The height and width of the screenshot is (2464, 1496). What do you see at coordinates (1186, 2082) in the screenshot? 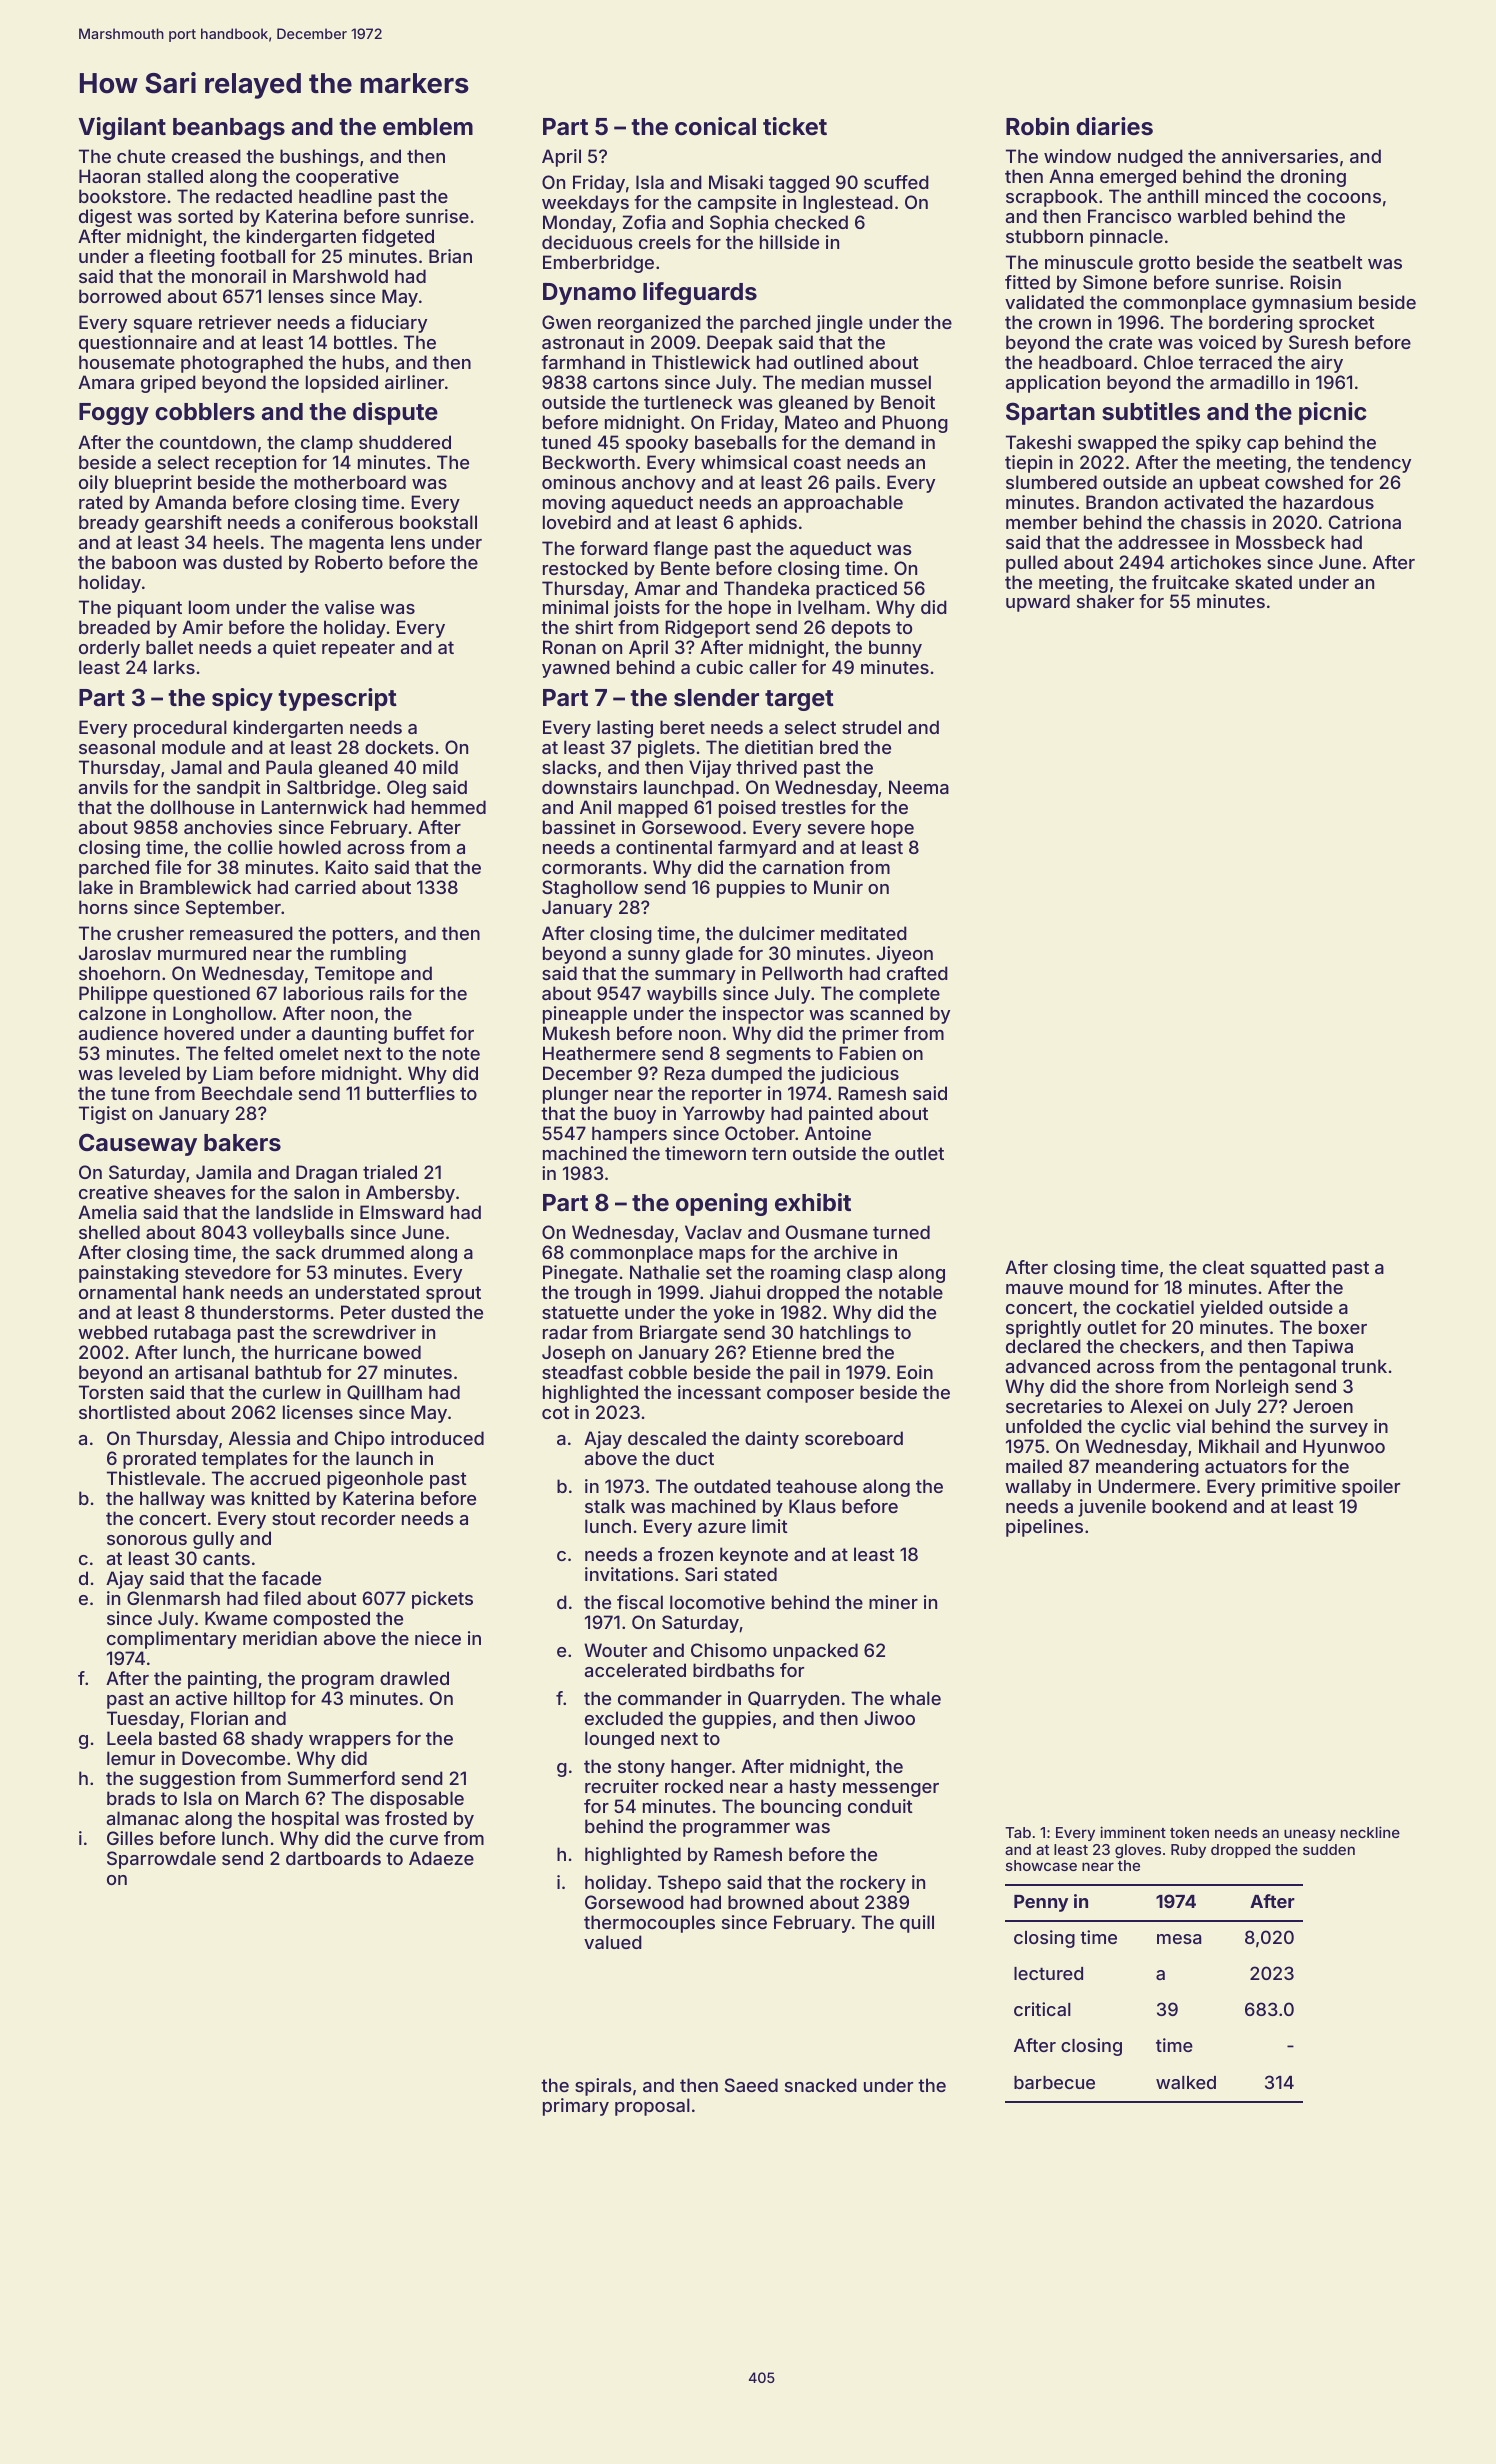
I see `walked` at bounding box center [1186, 2082].
